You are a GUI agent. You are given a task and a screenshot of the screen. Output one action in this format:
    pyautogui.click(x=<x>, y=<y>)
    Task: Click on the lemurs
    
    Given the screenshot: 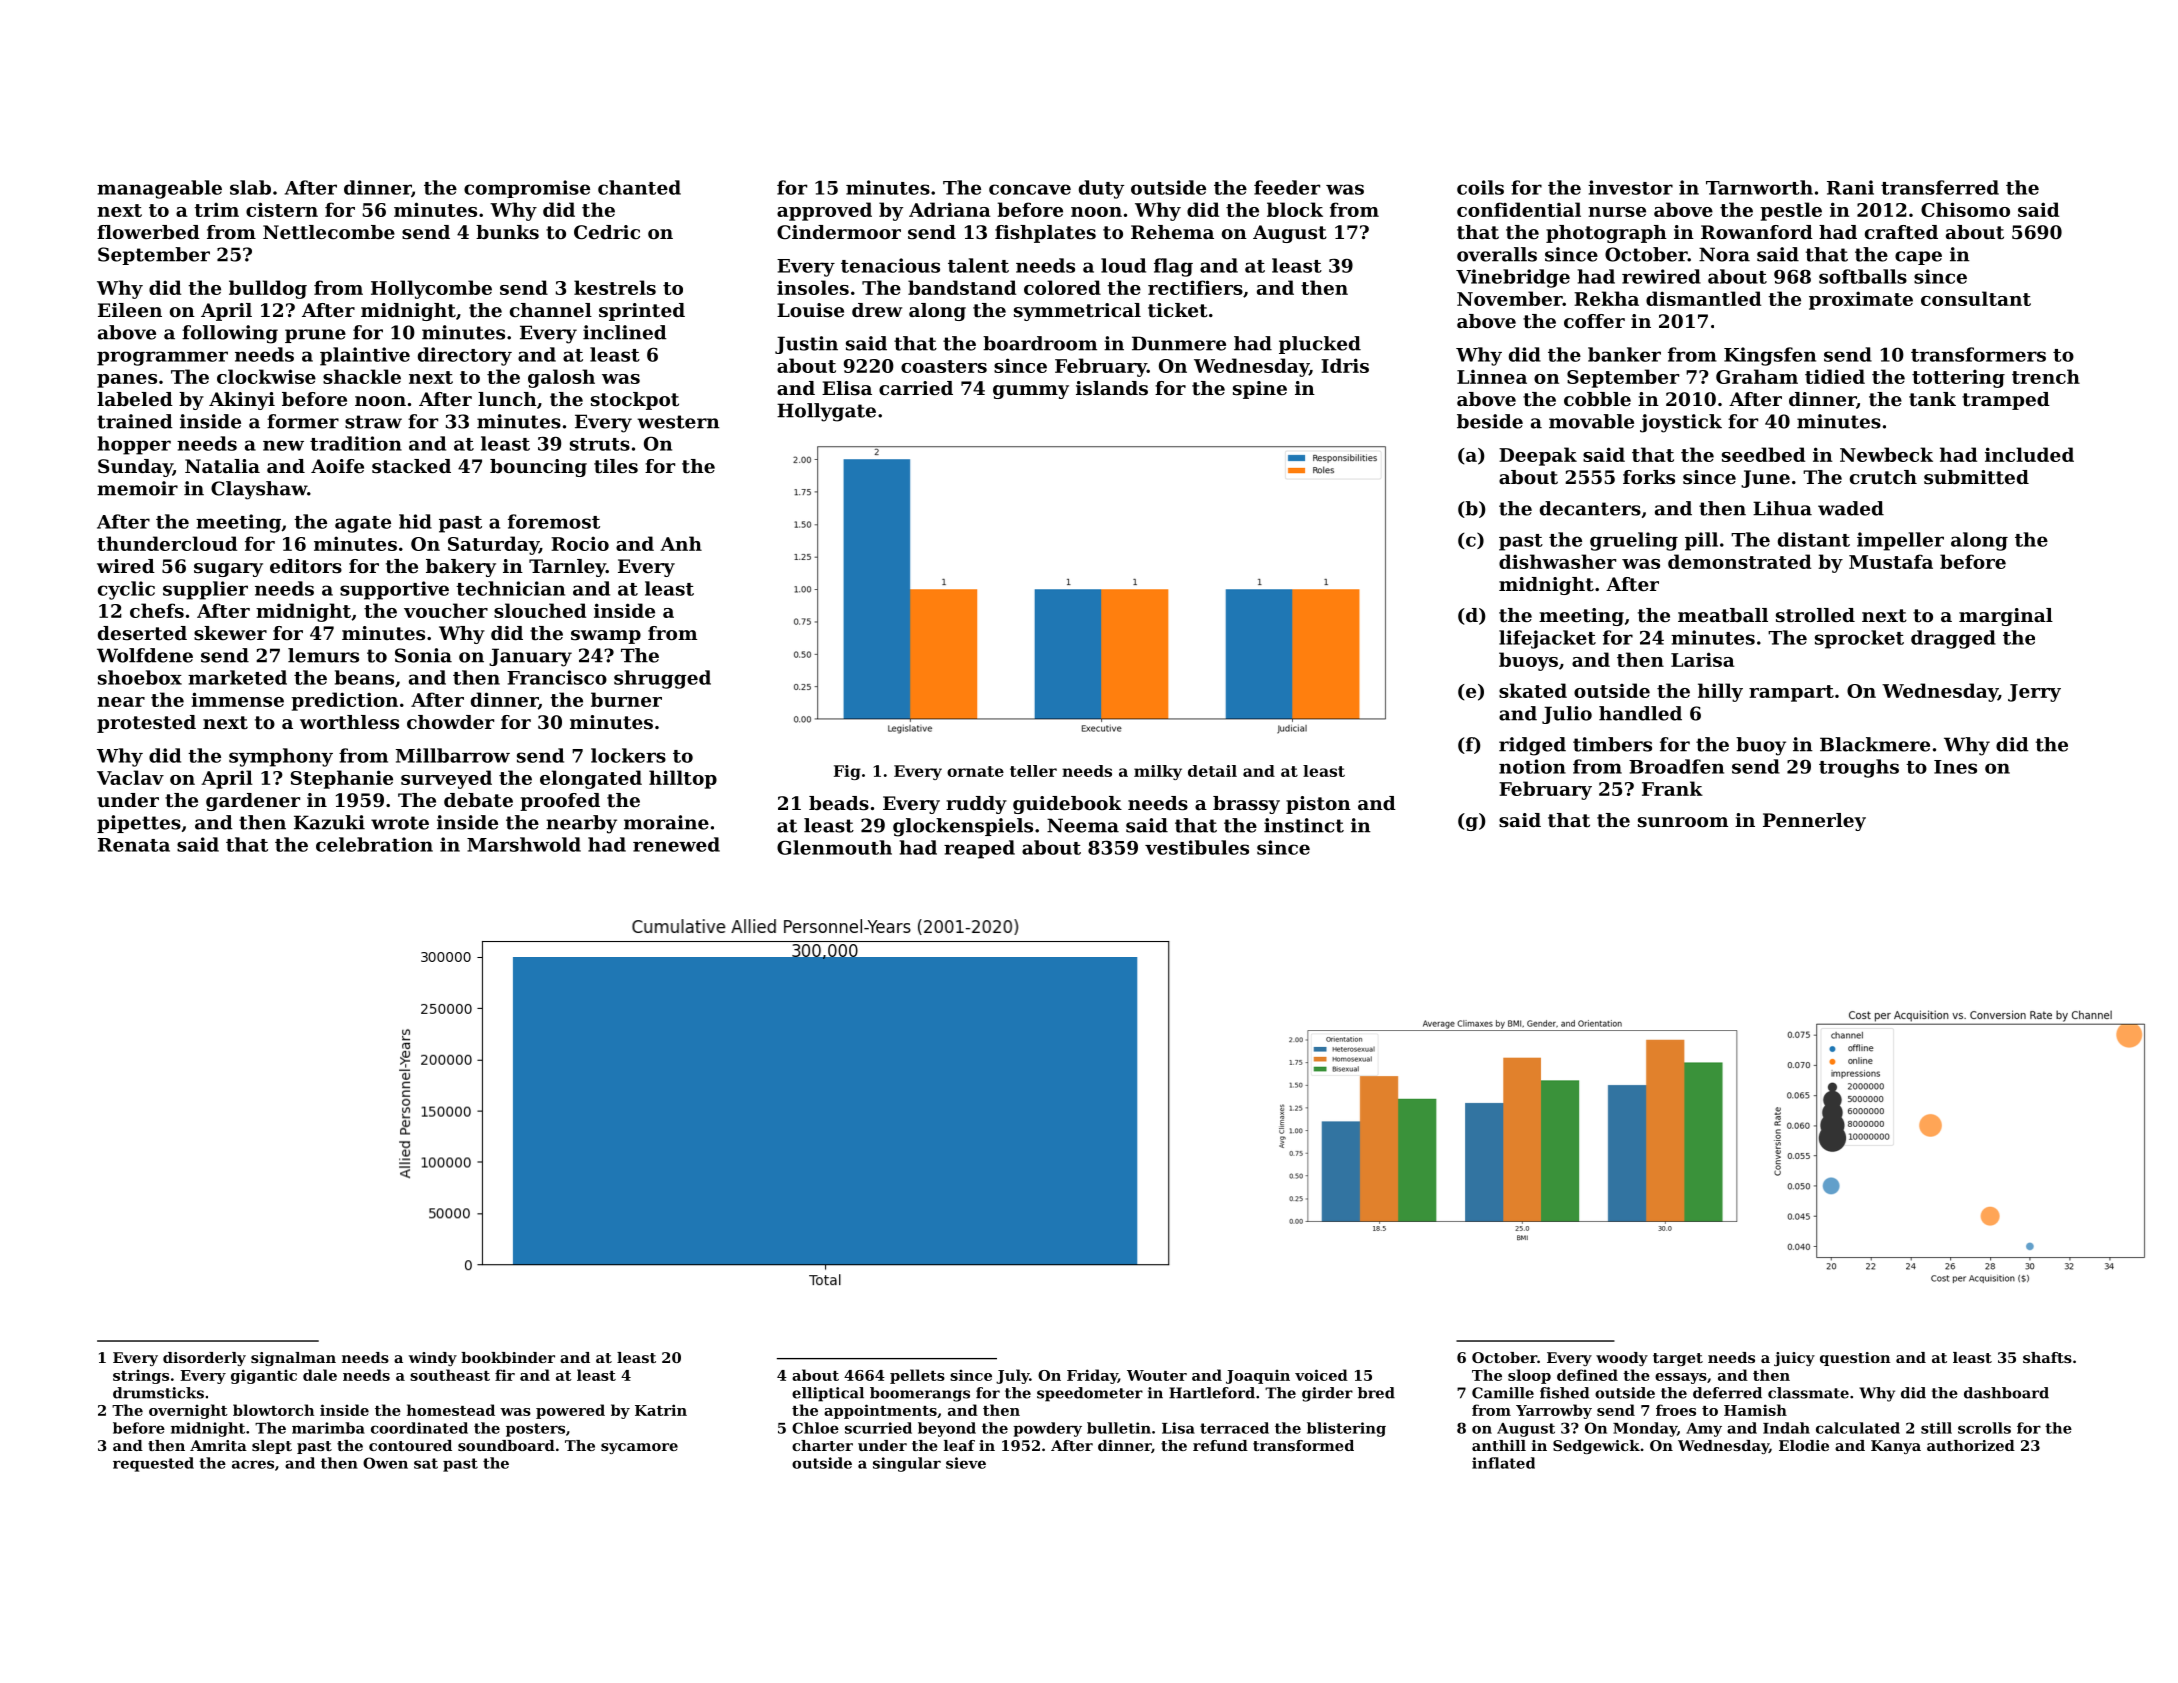 What is the action you would take?
    pyautogui.click(x=323, y=655)
